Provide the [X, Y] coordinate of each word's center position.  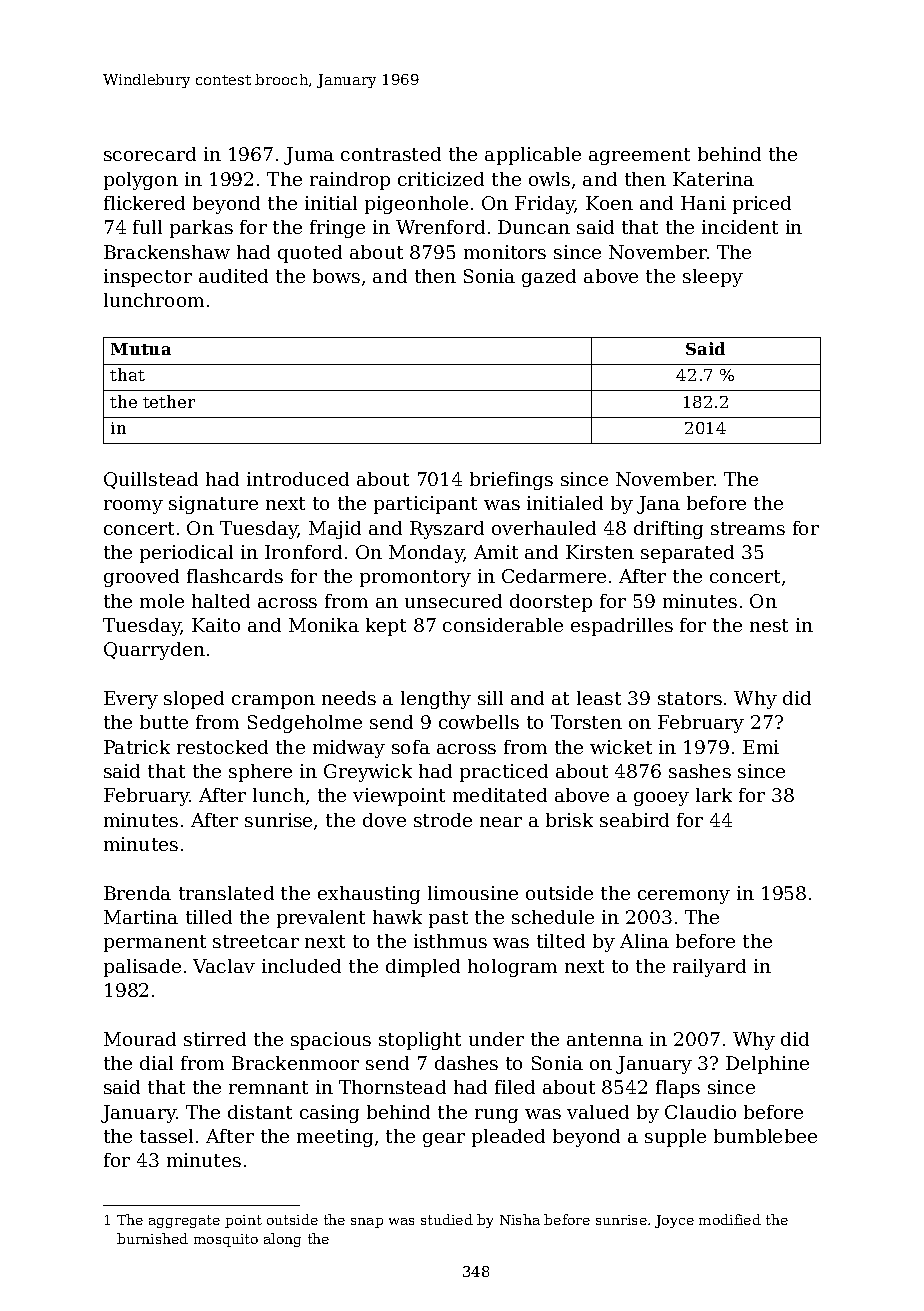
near [501, 822]
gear [444, 1140]
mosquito [226, 1240]
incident [740, 227]
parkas [201, 229]
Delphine [767, 1065]
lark [714, 795]
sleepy [713, 278]
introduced [298, 479]
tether [169, 401]
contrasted [391, 154]
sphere [260, 773]
